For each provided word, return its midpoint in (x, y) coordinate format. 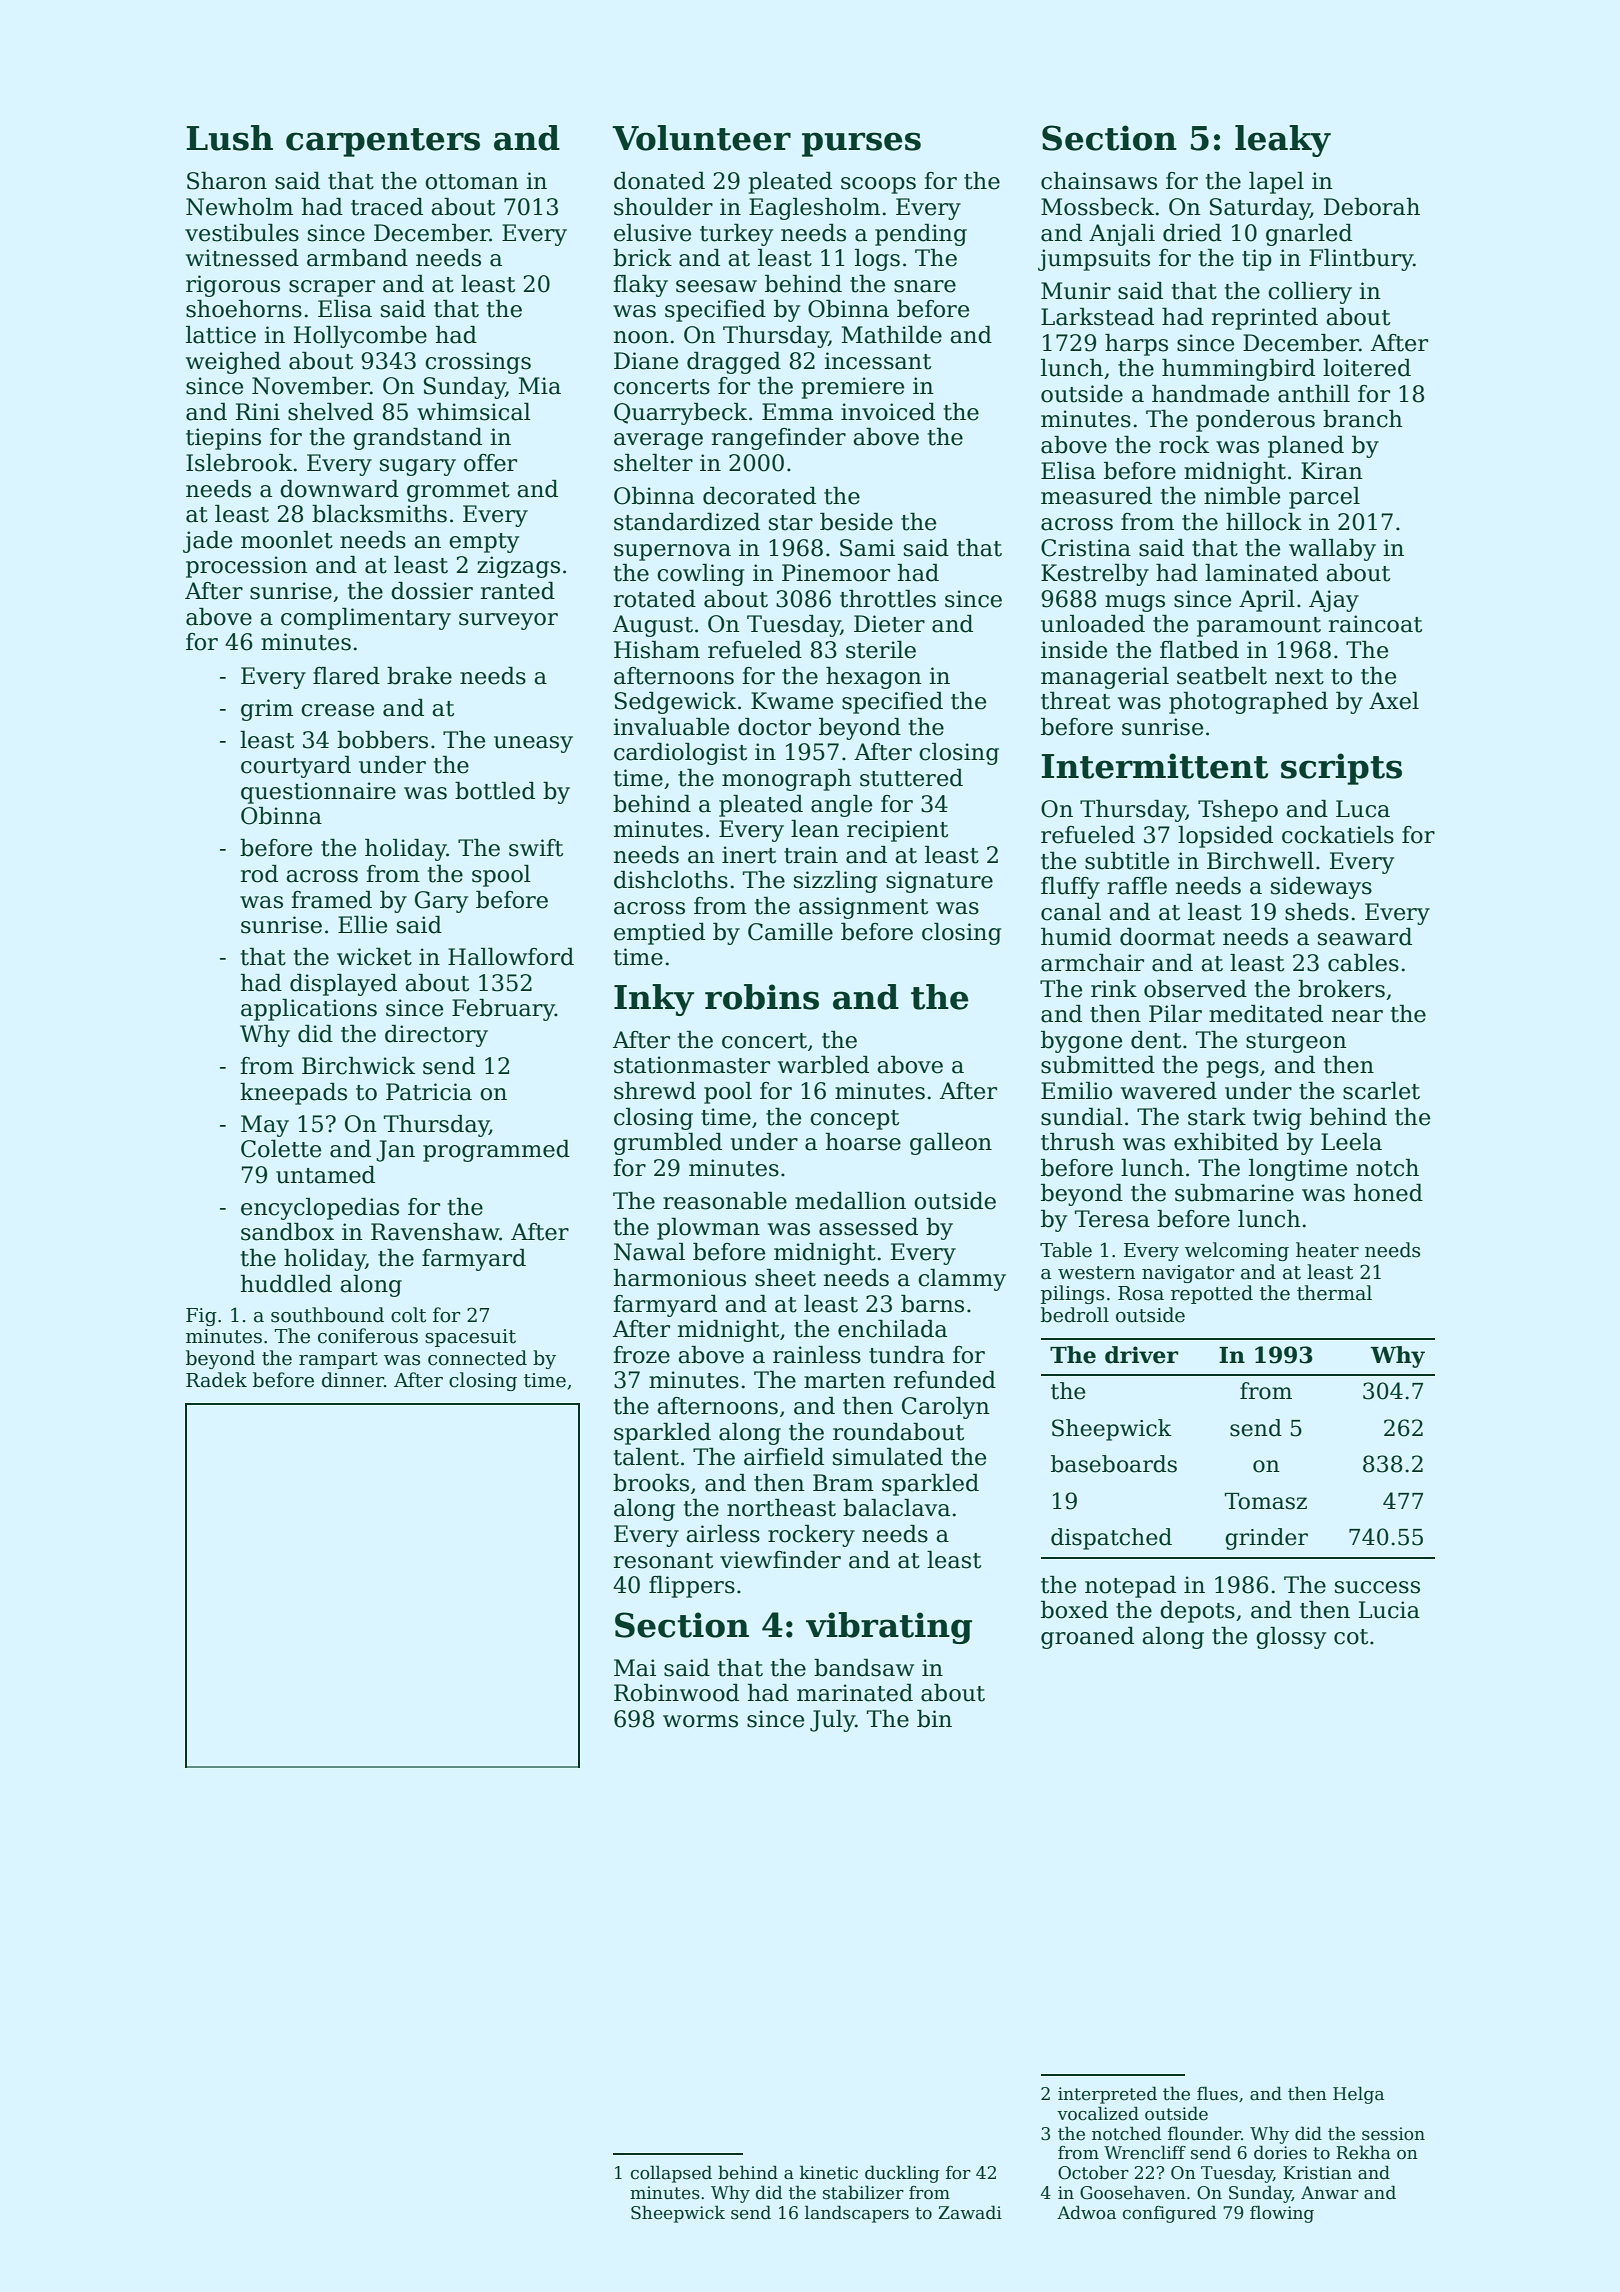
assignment (863, 908)
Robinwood (676, 1693)
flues (1217, 2093)
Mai (635, 1668)
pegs (1233, 1069)
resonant (663, 1561)
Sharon (227, 181)
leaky (1283, 141)
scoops (878, 185)
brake (419, 676)
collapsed (671, 2174)
